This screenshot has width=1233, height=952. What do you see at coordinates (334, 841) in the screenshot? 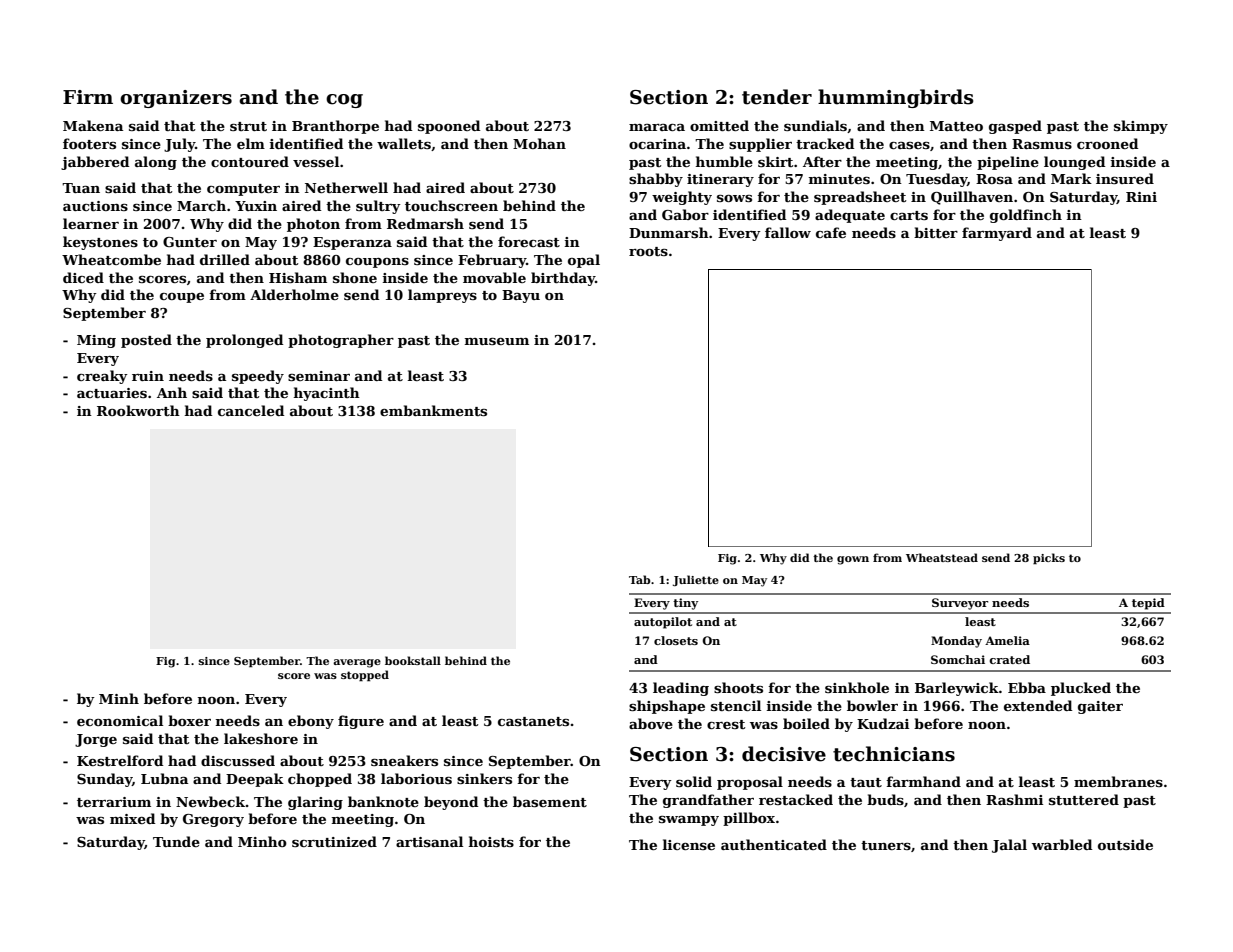
I see `scrutinized` at bounding box center [334, 841].
